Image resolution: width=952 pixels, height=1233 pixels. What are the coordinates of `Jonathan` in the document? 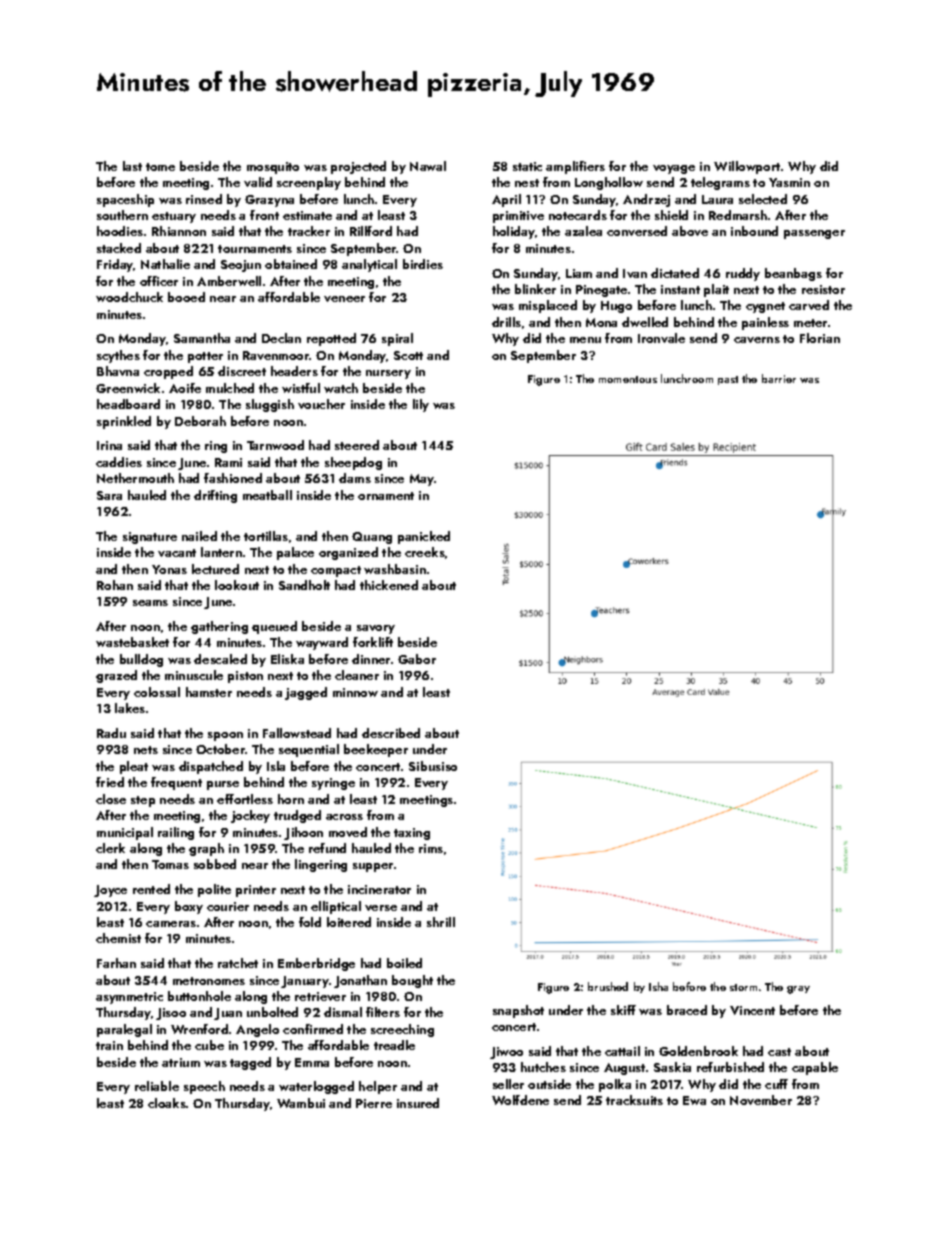 It's located at (360, 981).
